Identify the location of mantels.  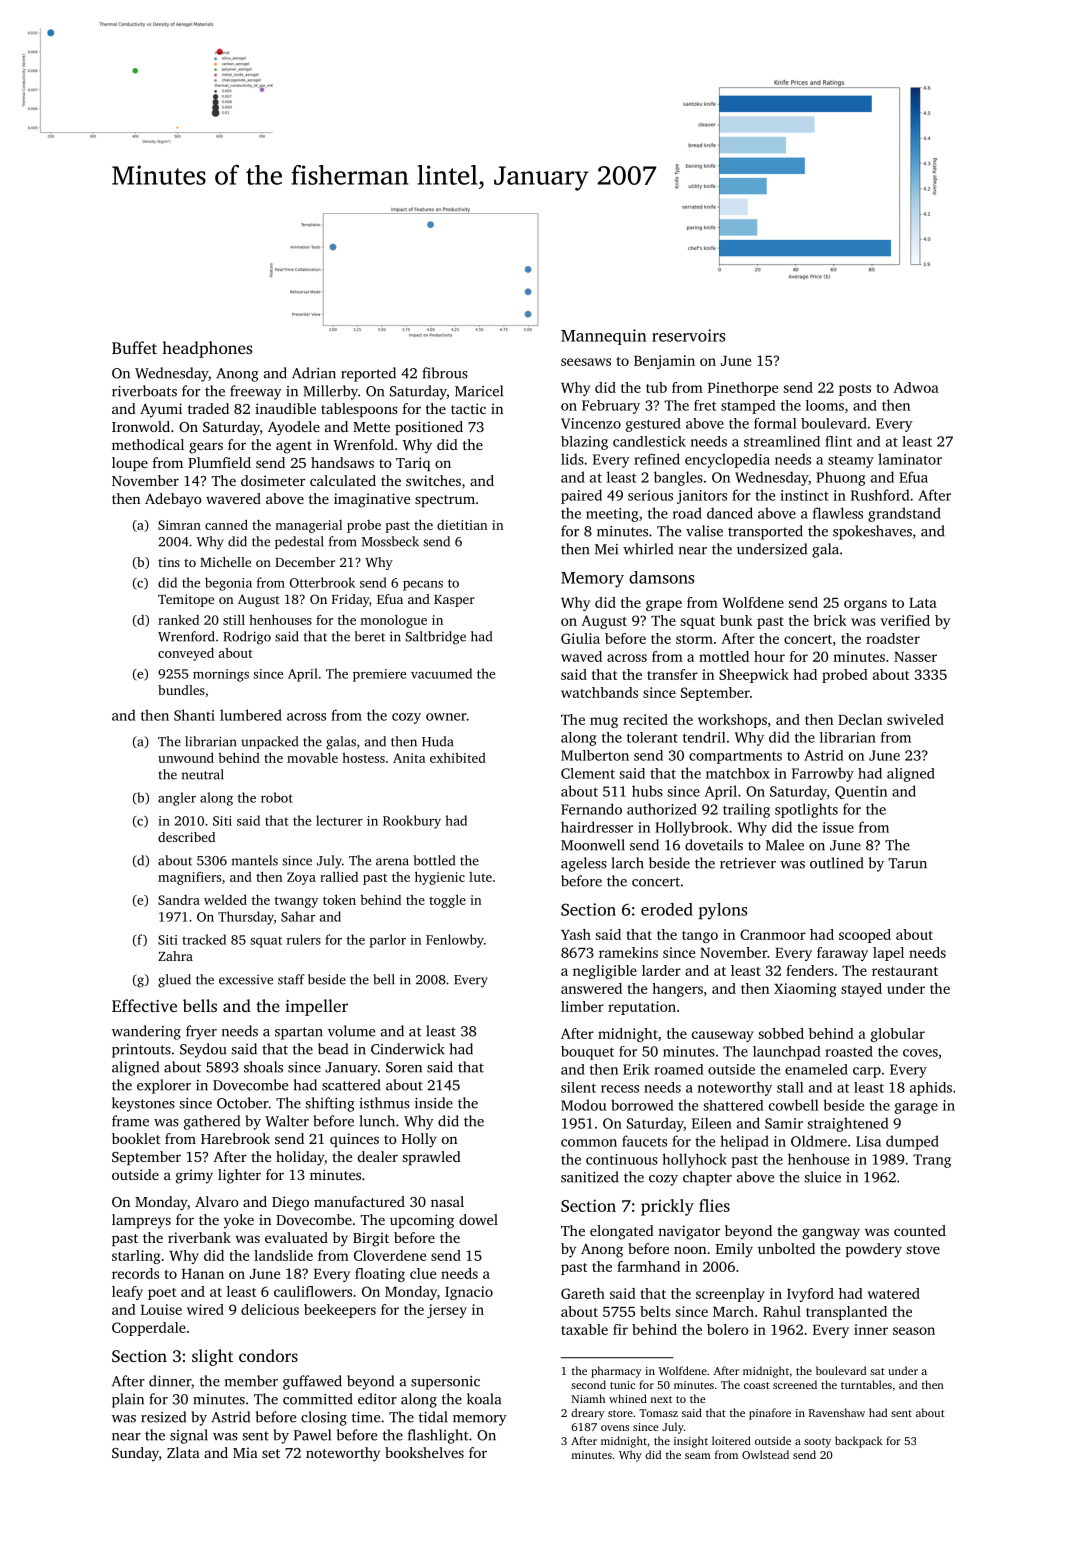
(255, 860).
